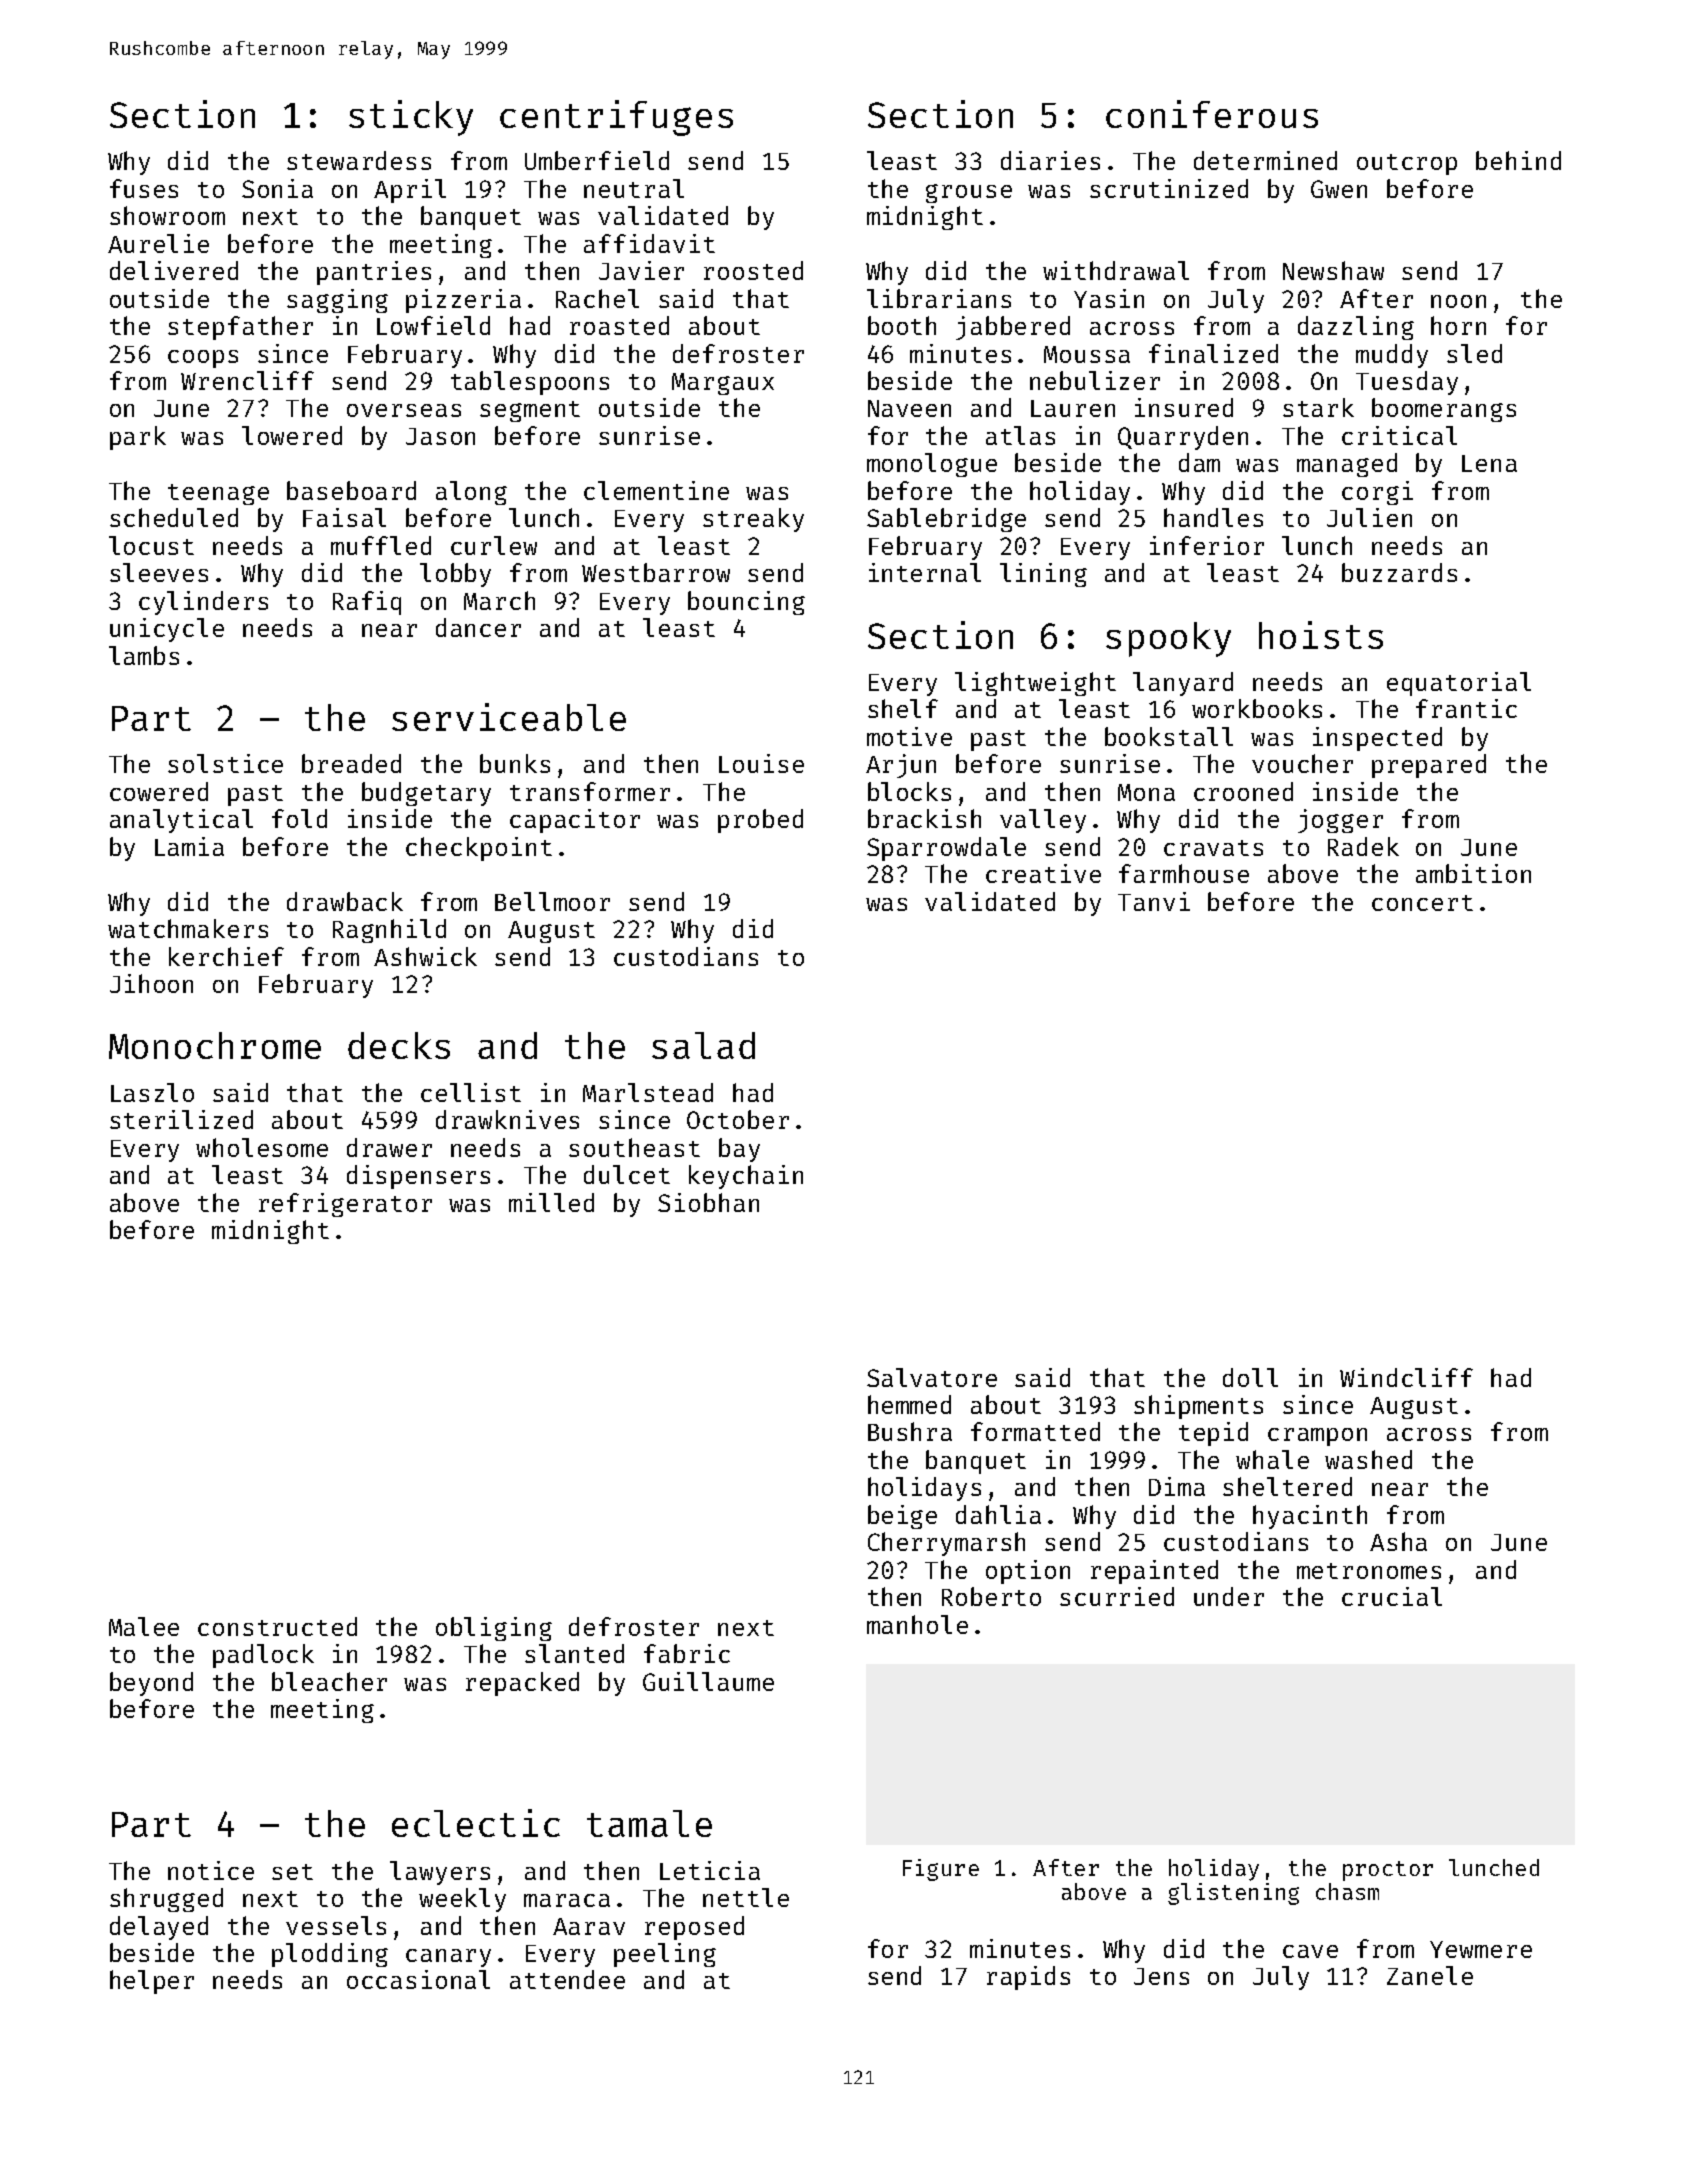  I want to click on hemmed, so click(909, 1404).
